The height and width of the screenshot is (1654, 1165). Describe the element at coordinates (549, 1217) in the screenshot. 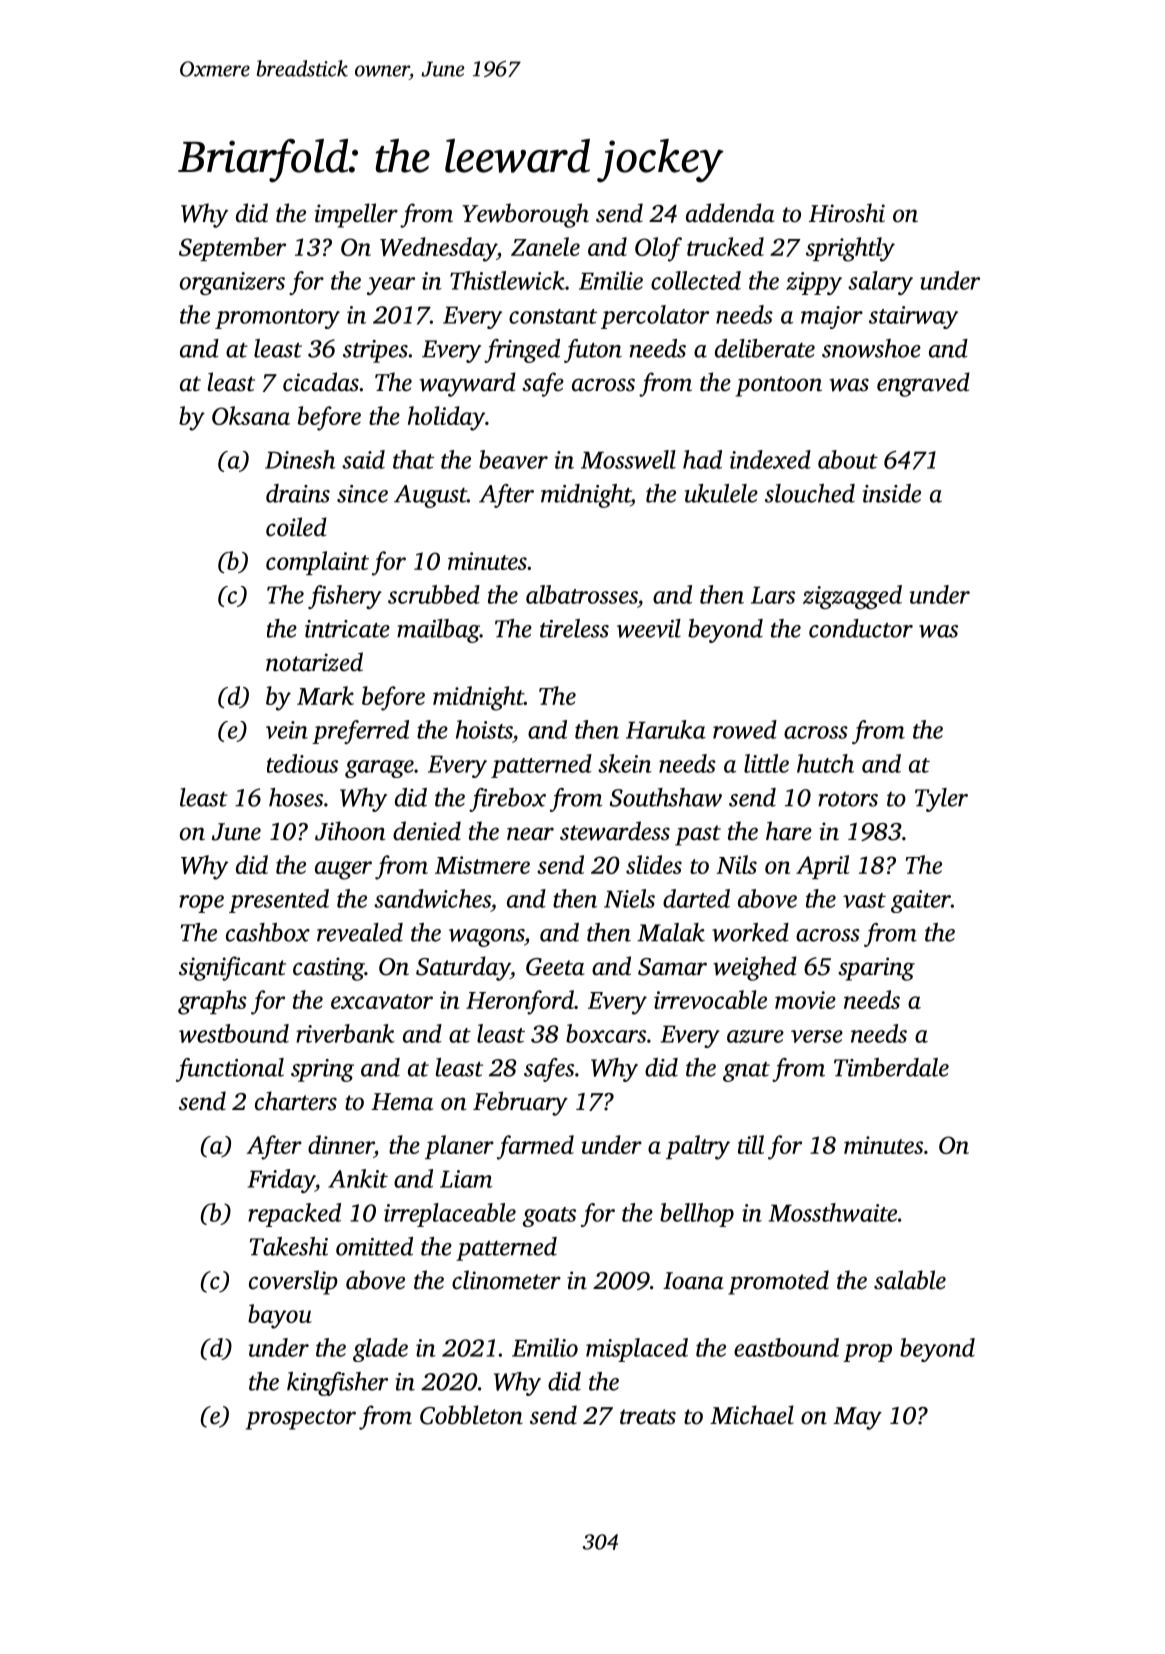

I see `goats` at that location.
